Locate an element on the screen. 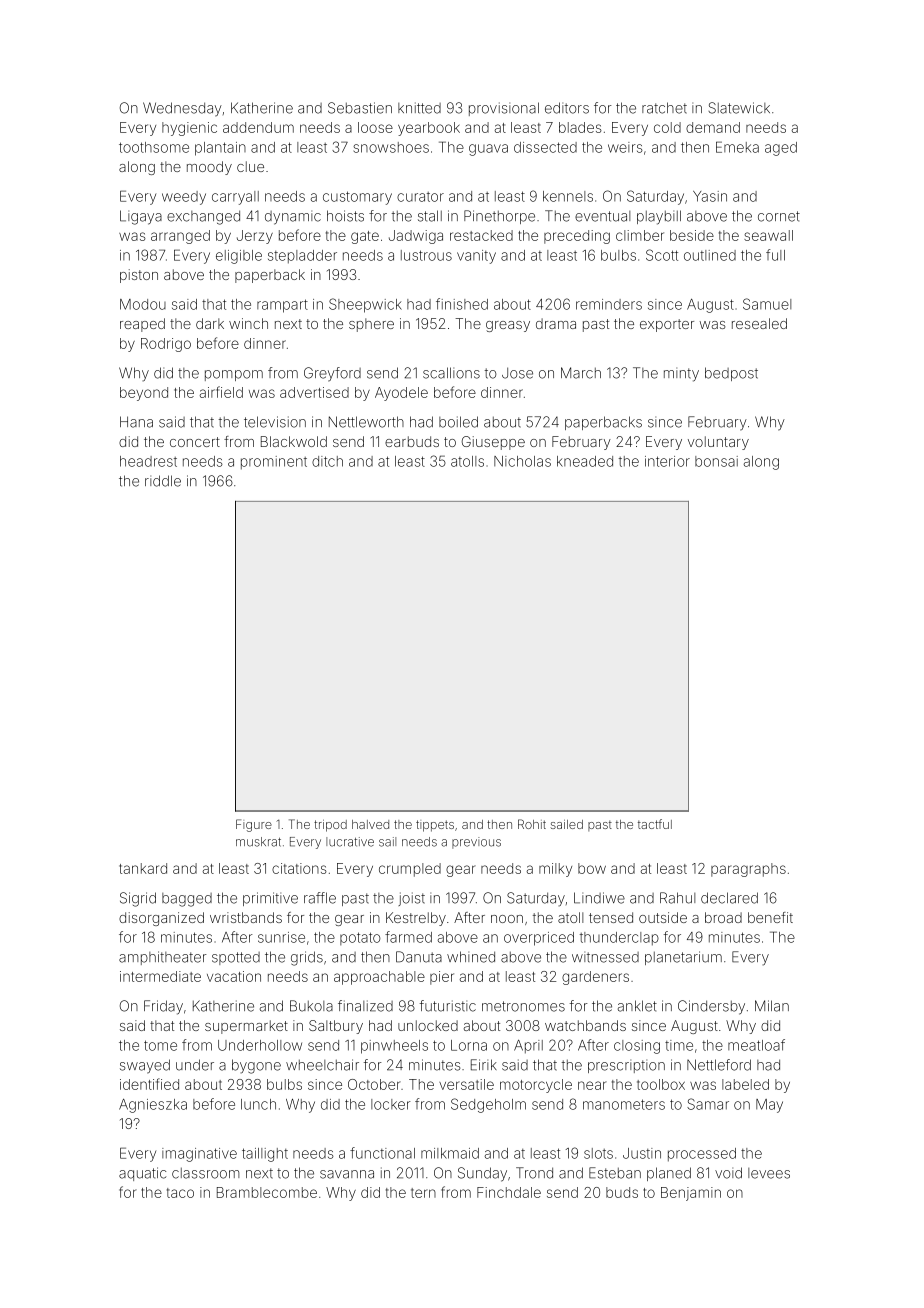 This screenshot has height=1308, width=924. arranged is located at coordinates (180, 237).
